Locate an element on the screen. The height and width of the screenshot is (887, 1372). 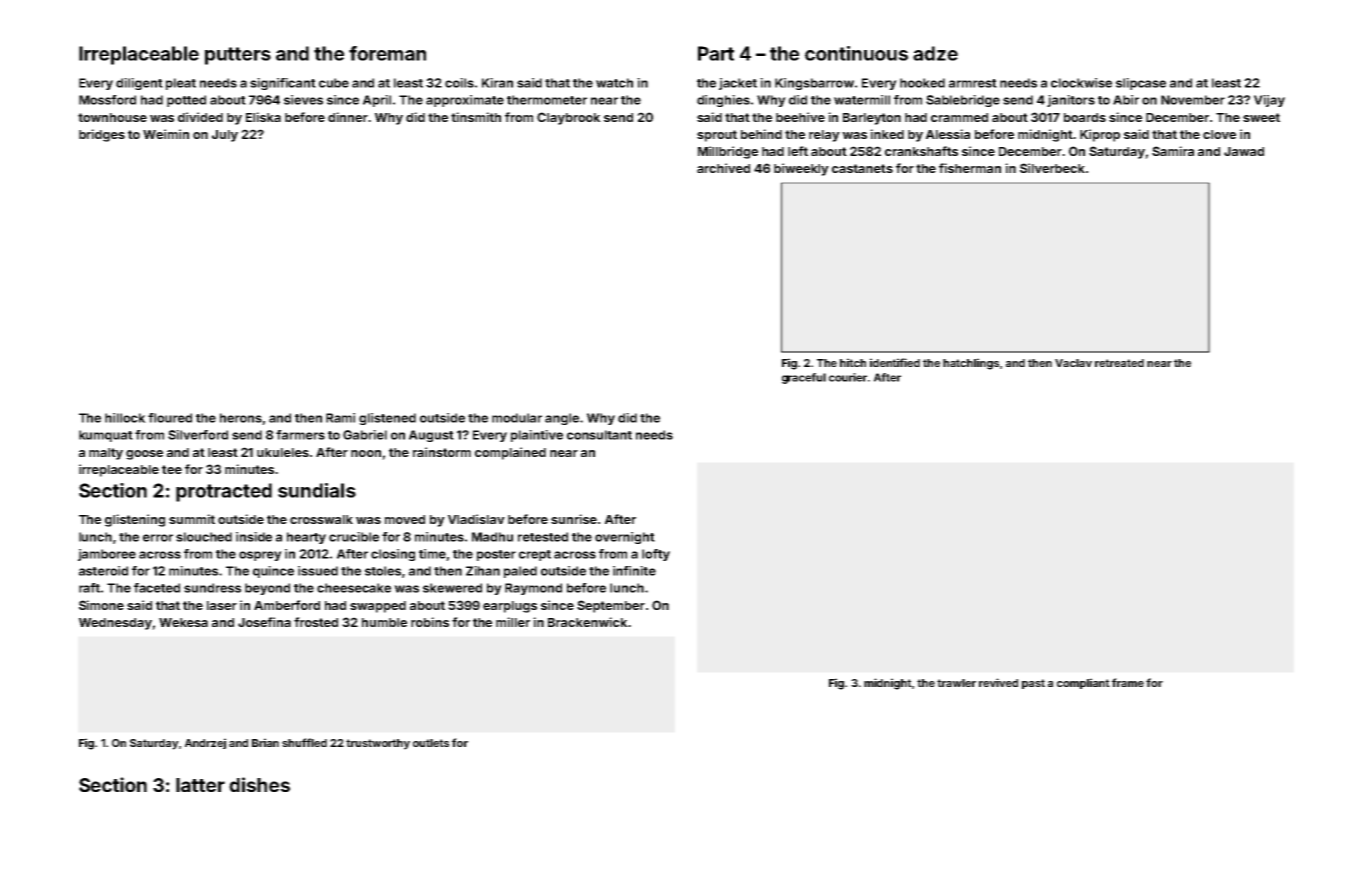
November is located at coordinates (1193, 100).
